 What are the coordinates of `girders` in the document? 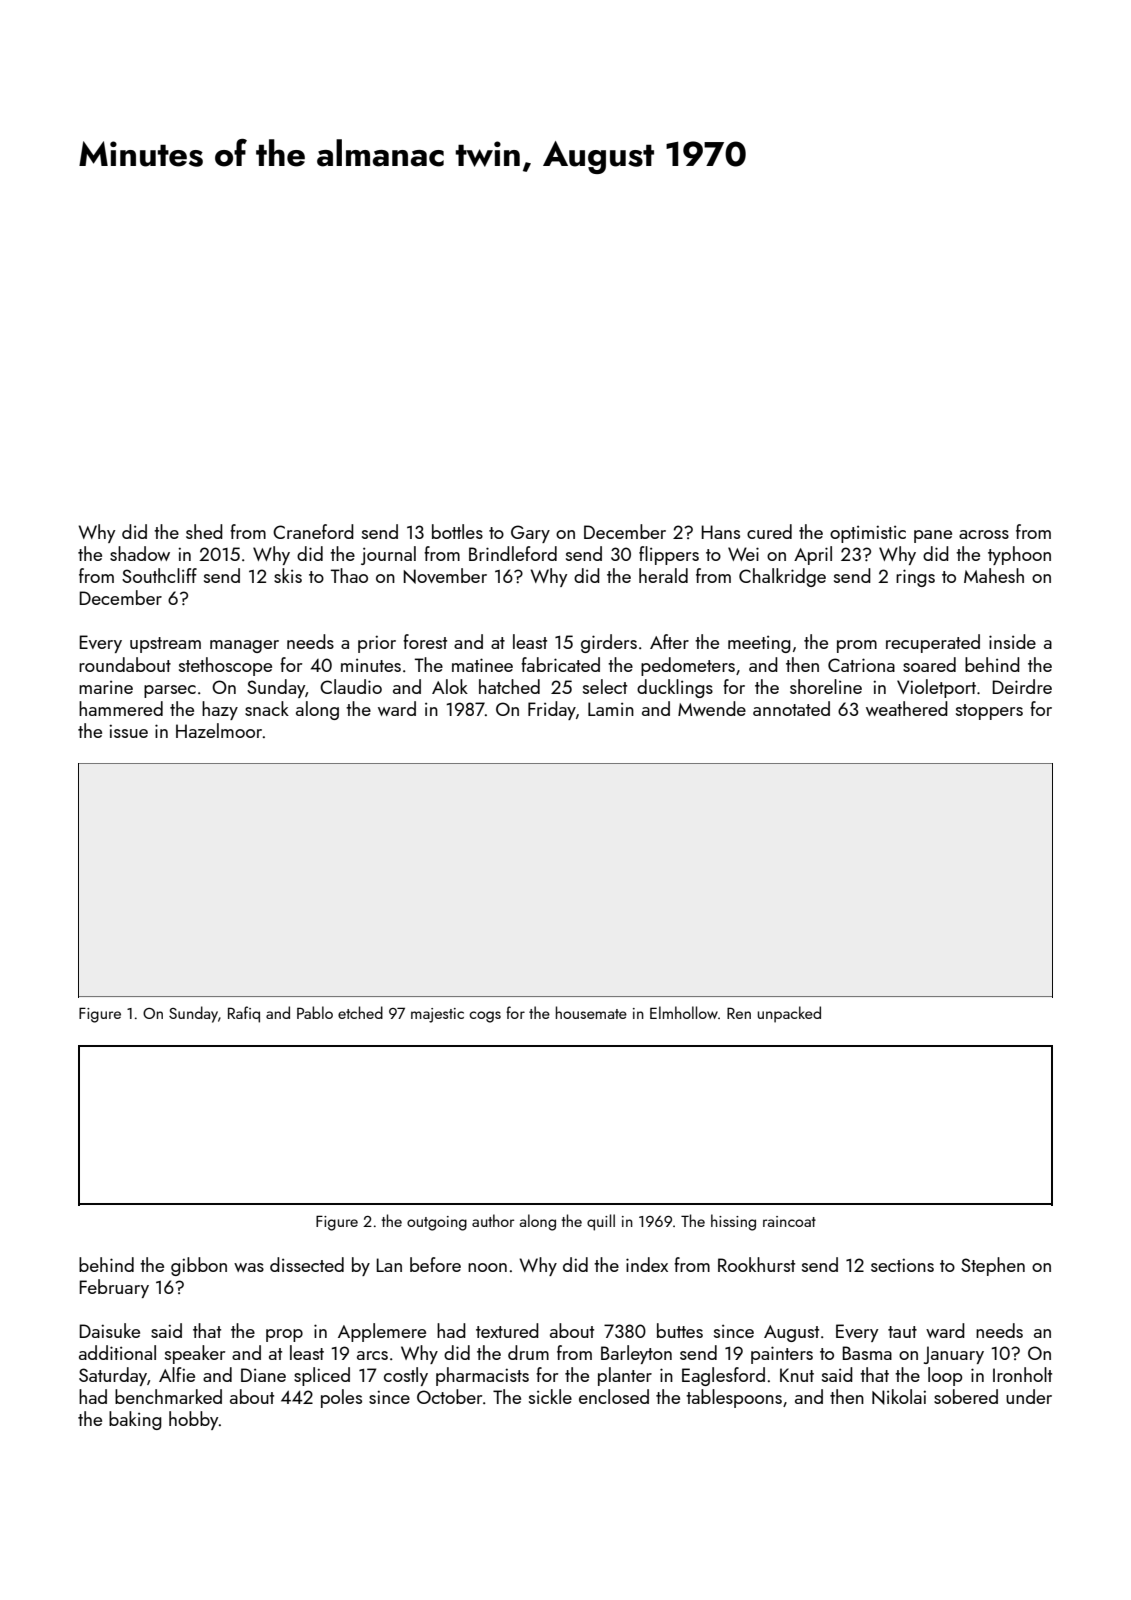 It's located at (609, 643).
